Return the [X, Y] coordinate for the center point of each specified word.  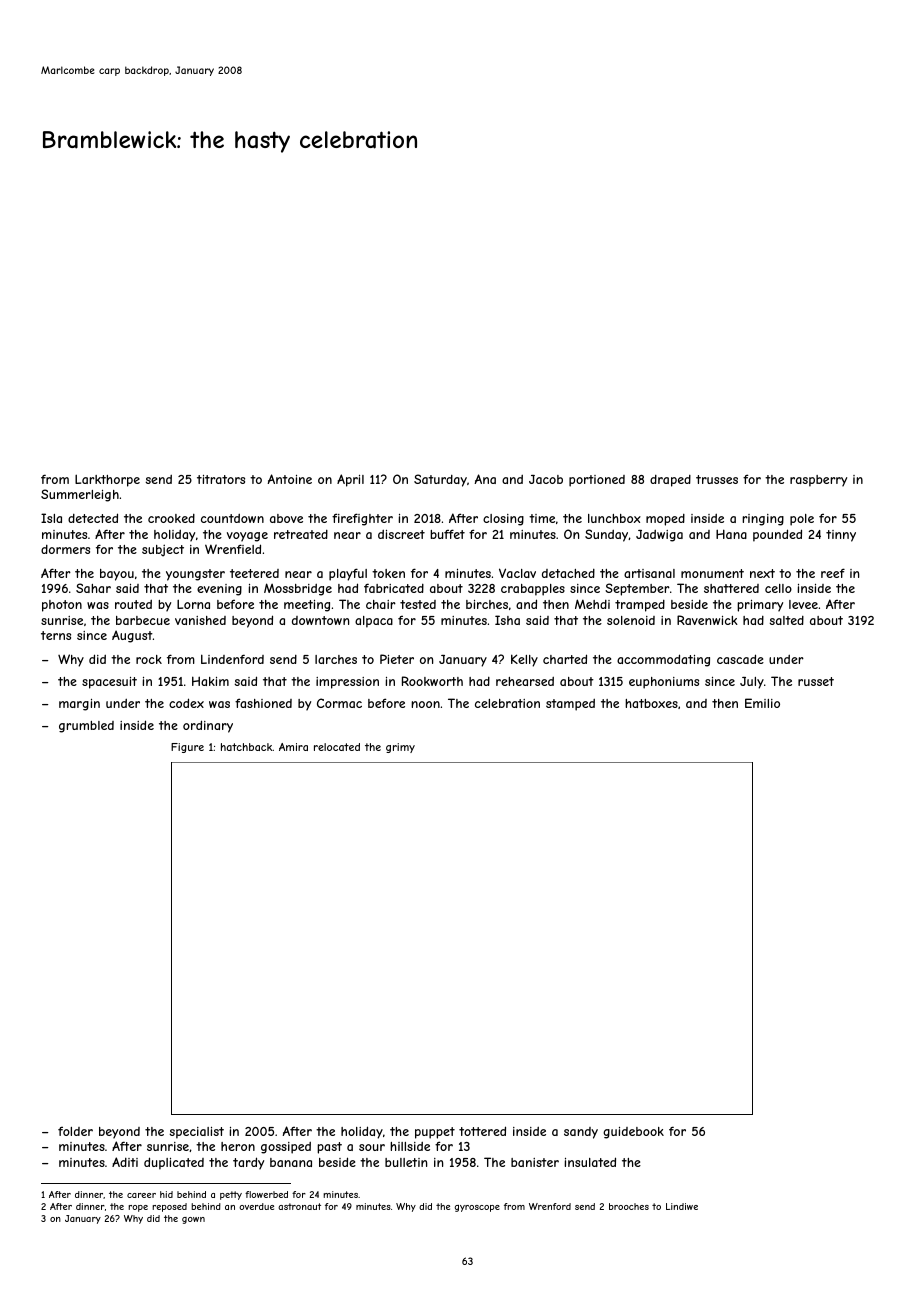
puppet [435, 1133]
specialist [196, 1133]
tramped [640, 606]
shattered [731, 588]
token [388, 573]
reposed [169, 1207]
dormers [65, 549]
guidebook [633, 1133]
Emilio [762, 703]
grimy [400, 748]
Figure [187, 748]
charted [565, 659]
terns [56, 635]
